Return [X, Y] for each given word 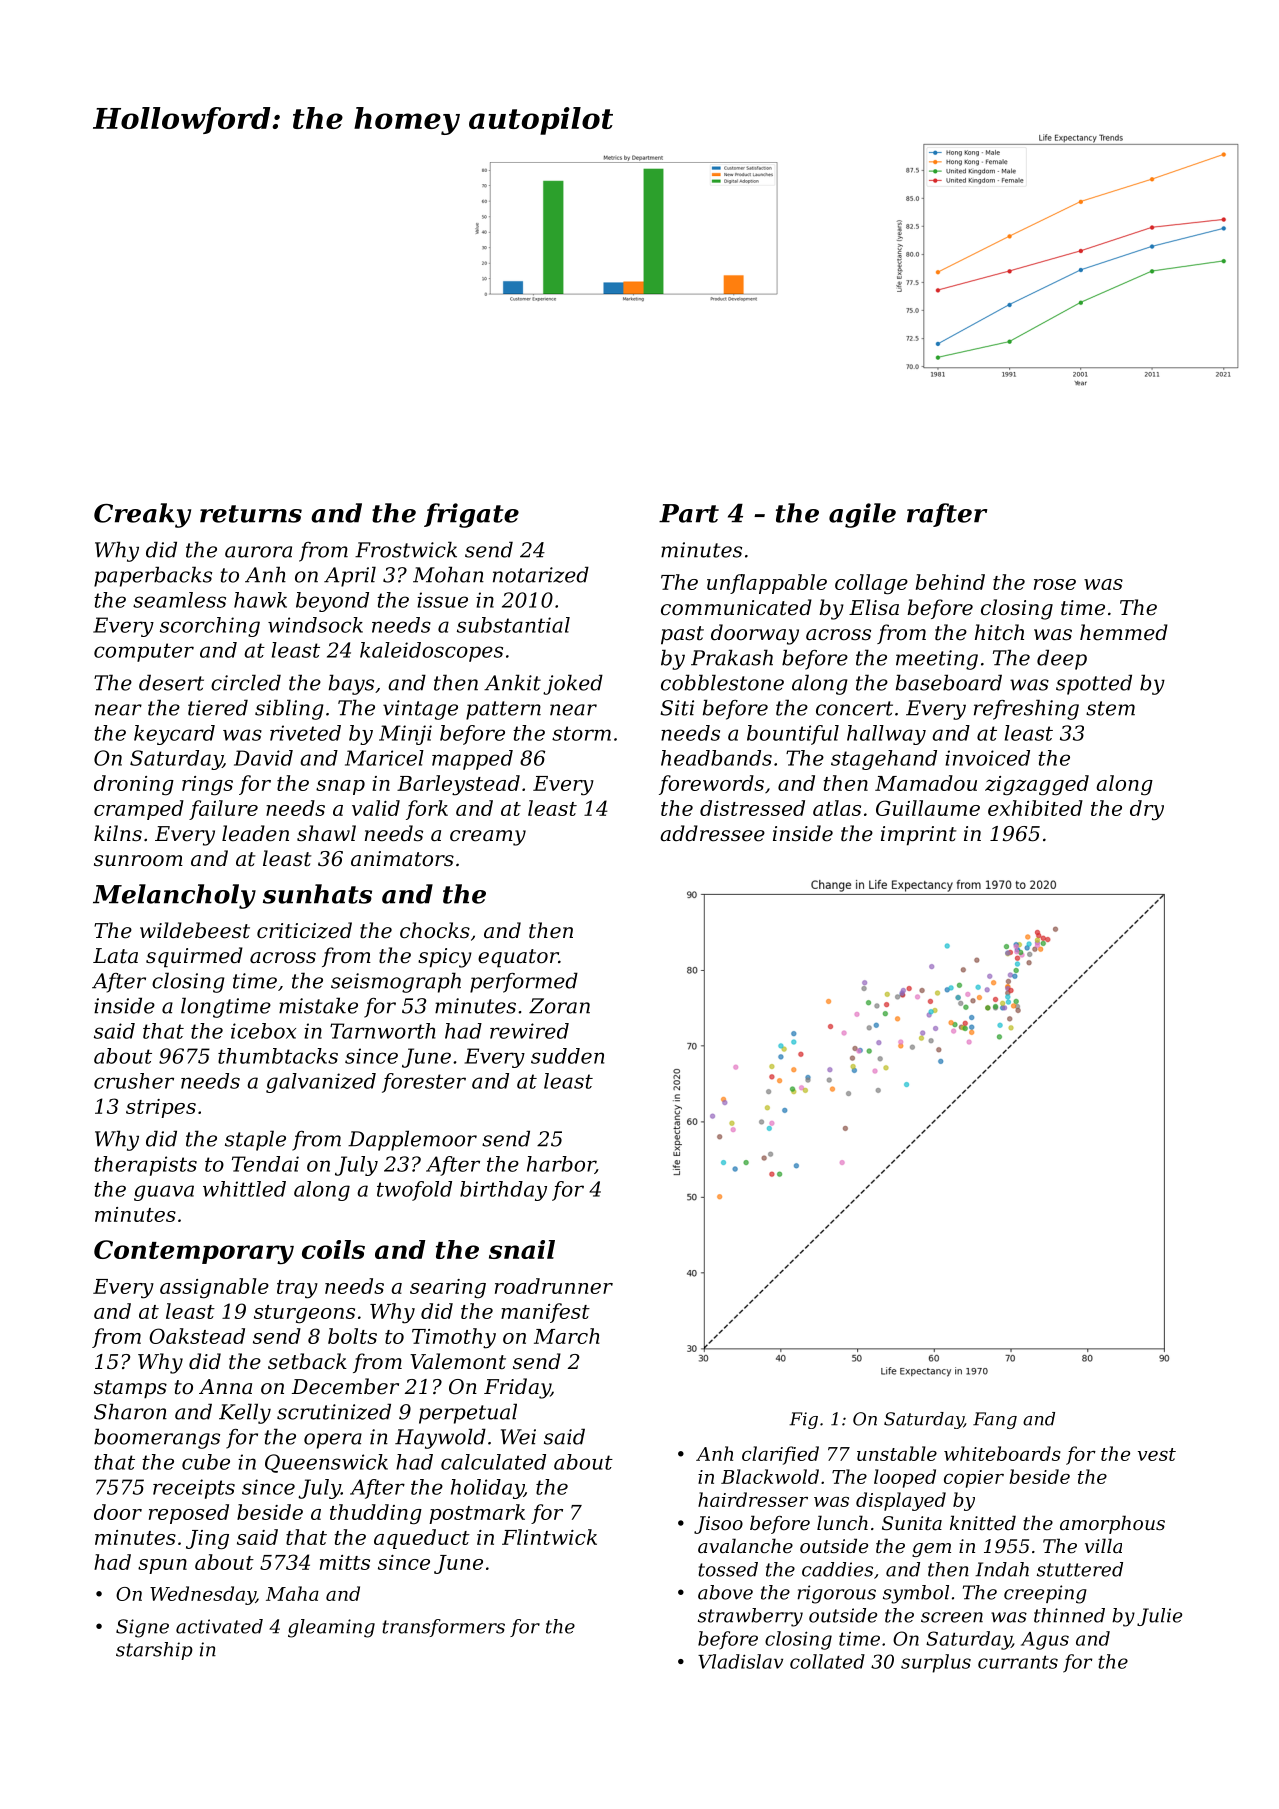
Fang [995, 1420]
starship [154, 1651]
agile [862, 515]
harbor [561, 1165]
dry [1147, 810]
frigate [471, 515]
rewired [529, 1031]
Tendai [265, 1164]
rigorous [836, 1594]
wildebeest [195, 930]
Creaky [142, 515]
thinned [1069, 1615]
